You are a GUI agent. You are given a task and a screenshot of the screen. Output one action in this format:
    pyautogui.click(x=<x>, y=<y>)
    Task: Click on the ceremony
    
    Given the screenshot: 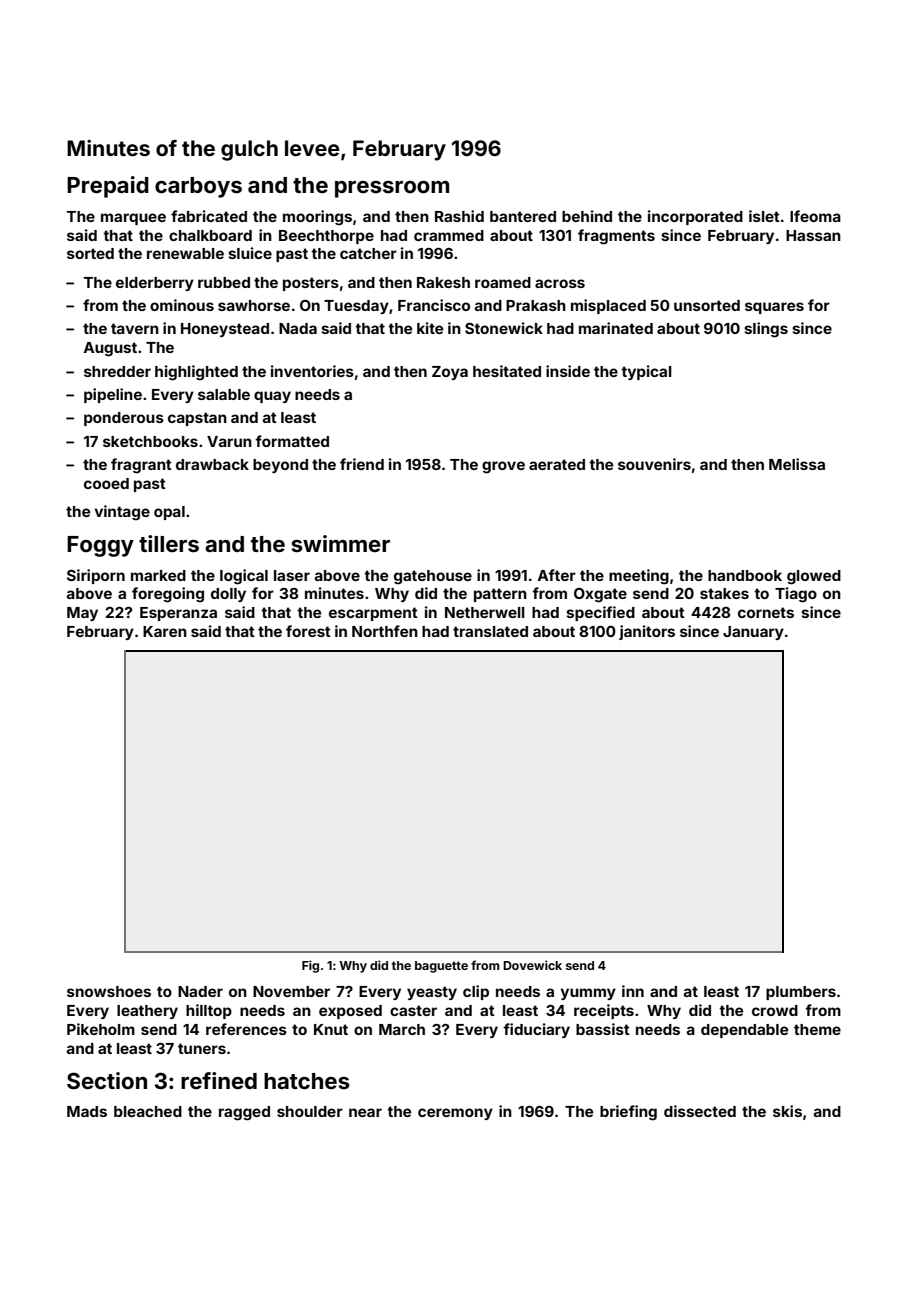 What is the action you would take?
    pyautogui.click(x=455, y=1114)
